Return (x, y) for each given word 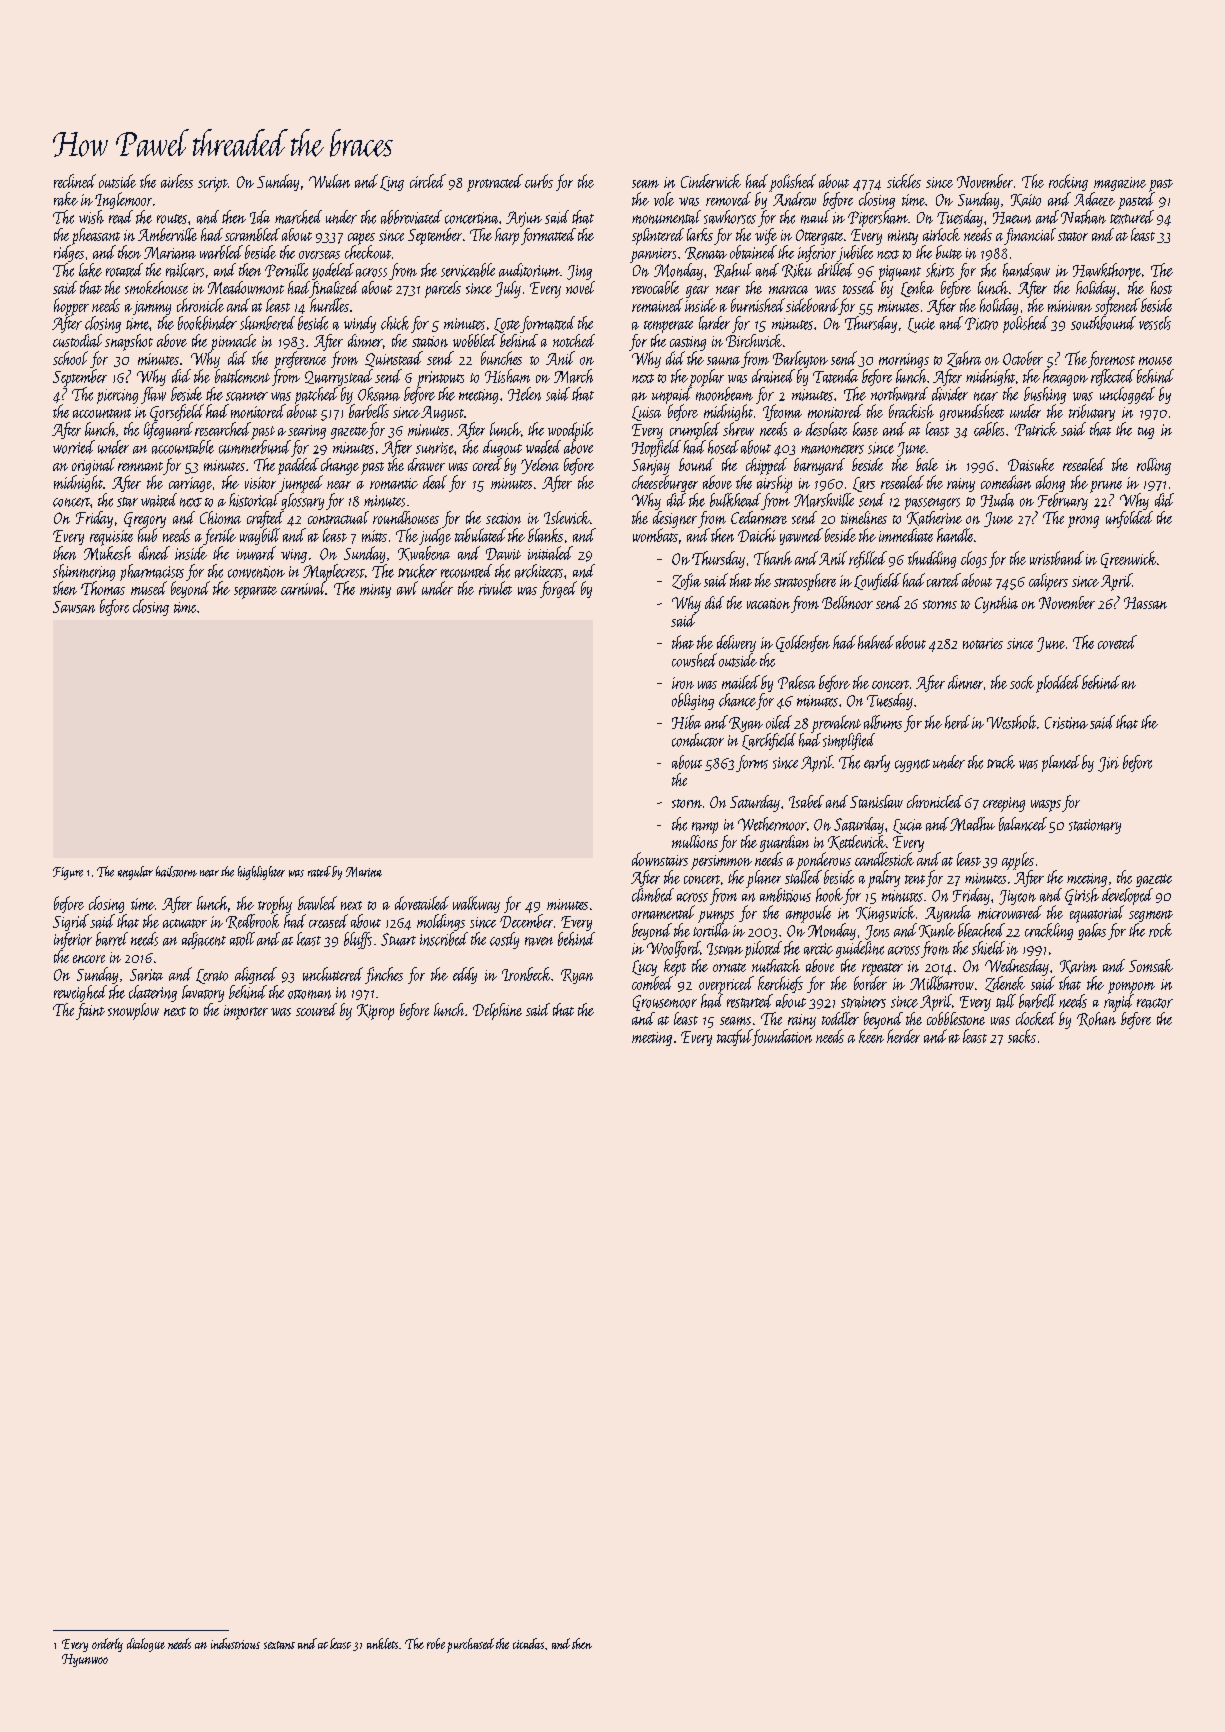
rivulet (495, 588)
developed (1127, 897)
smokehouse (156, 287)
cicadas (528, 1643)
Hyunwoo (85, 1660)
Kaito (1026, 200)
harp (507, 236)
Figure (68, 873)
